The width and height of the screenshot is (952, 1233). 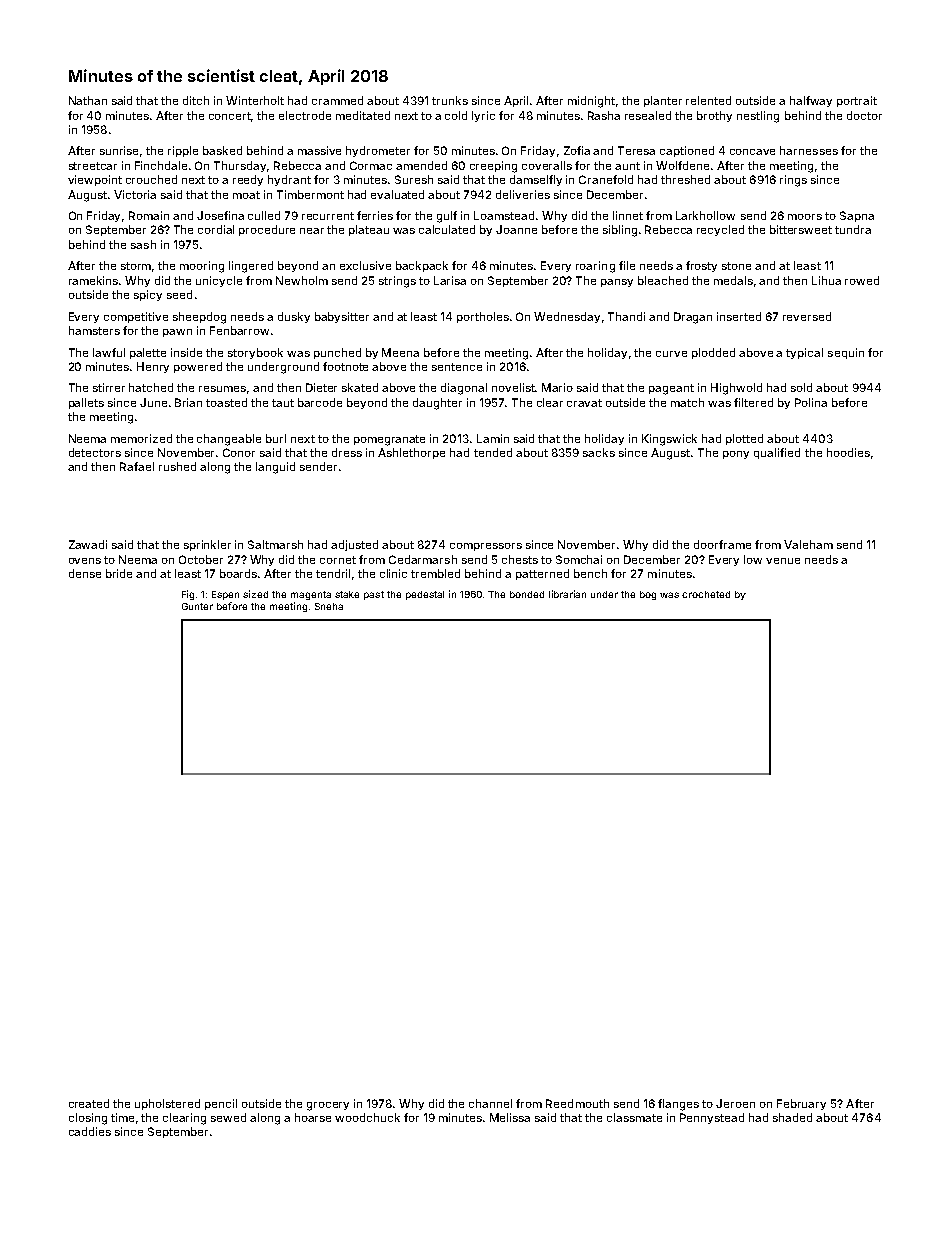 I want to click on crocheted, so click(x=706, y=594).
